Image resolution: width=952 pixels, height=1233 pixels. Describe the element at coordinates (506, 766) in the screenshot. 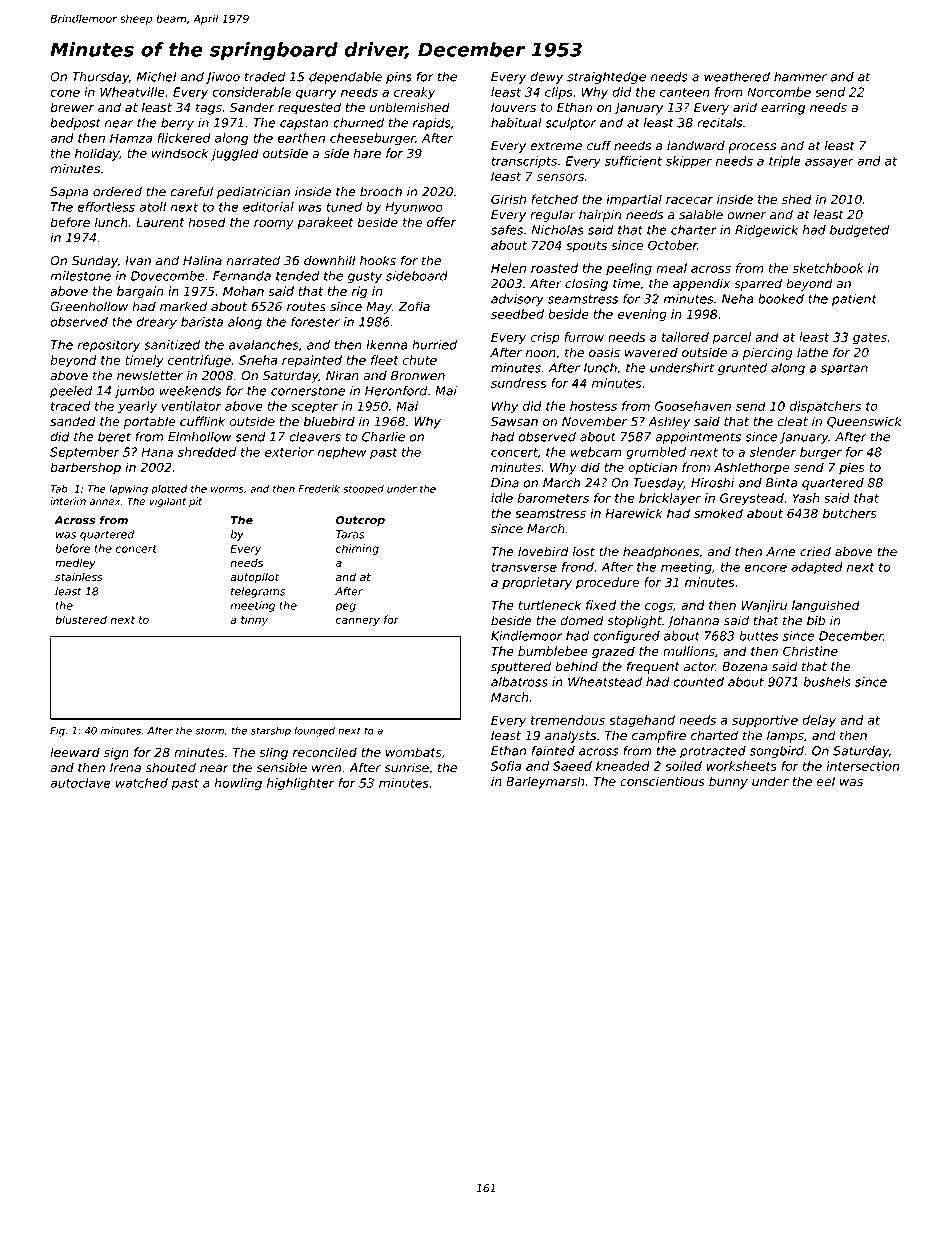

I see `Sofia` at that location.
